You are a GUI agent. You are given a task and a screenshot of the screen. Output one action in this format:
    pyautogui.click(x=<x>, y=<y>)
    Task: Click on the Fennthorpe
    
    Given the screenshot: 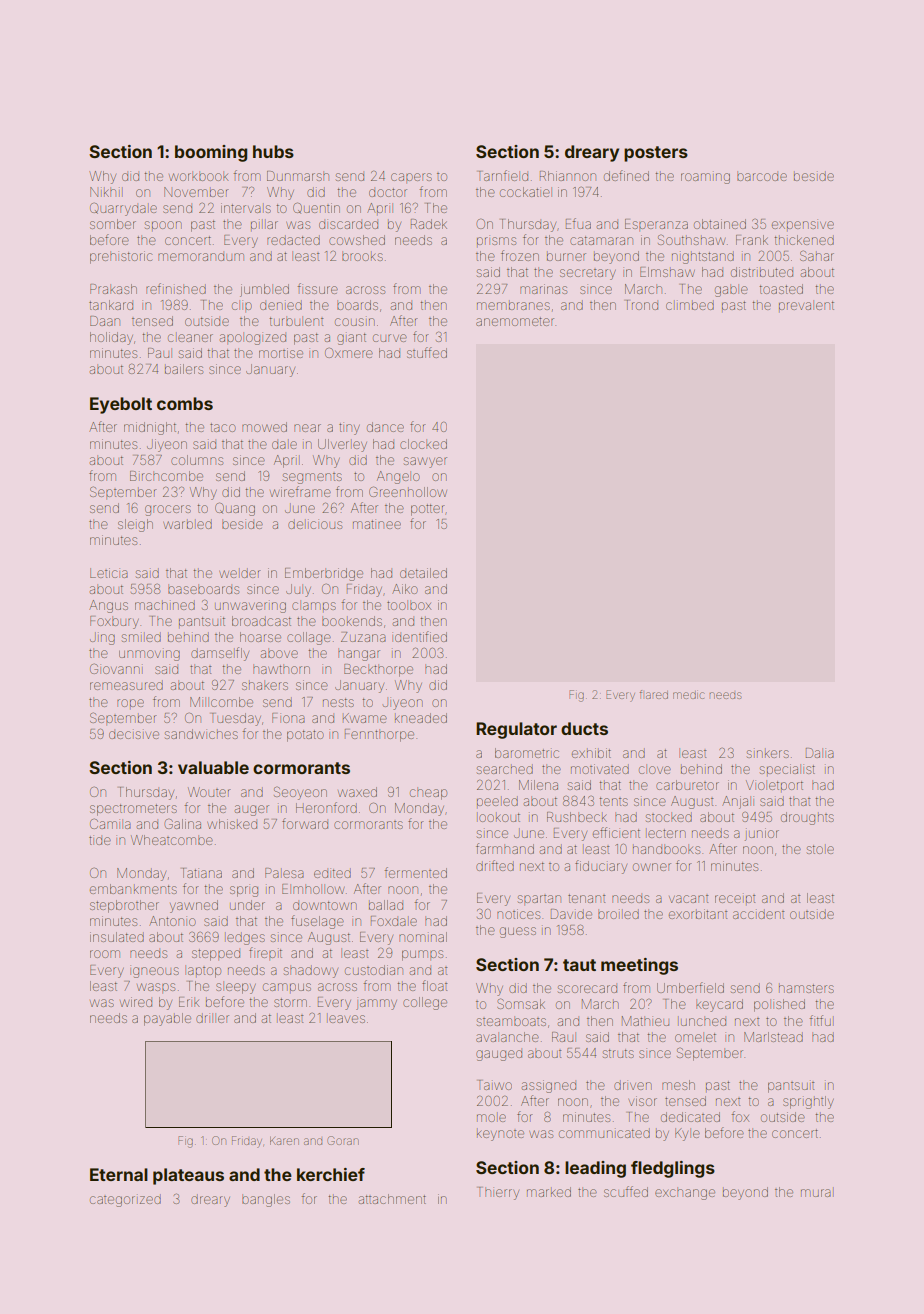 What is the action you would take?
    pyautogui.click(x=379, y=735)
